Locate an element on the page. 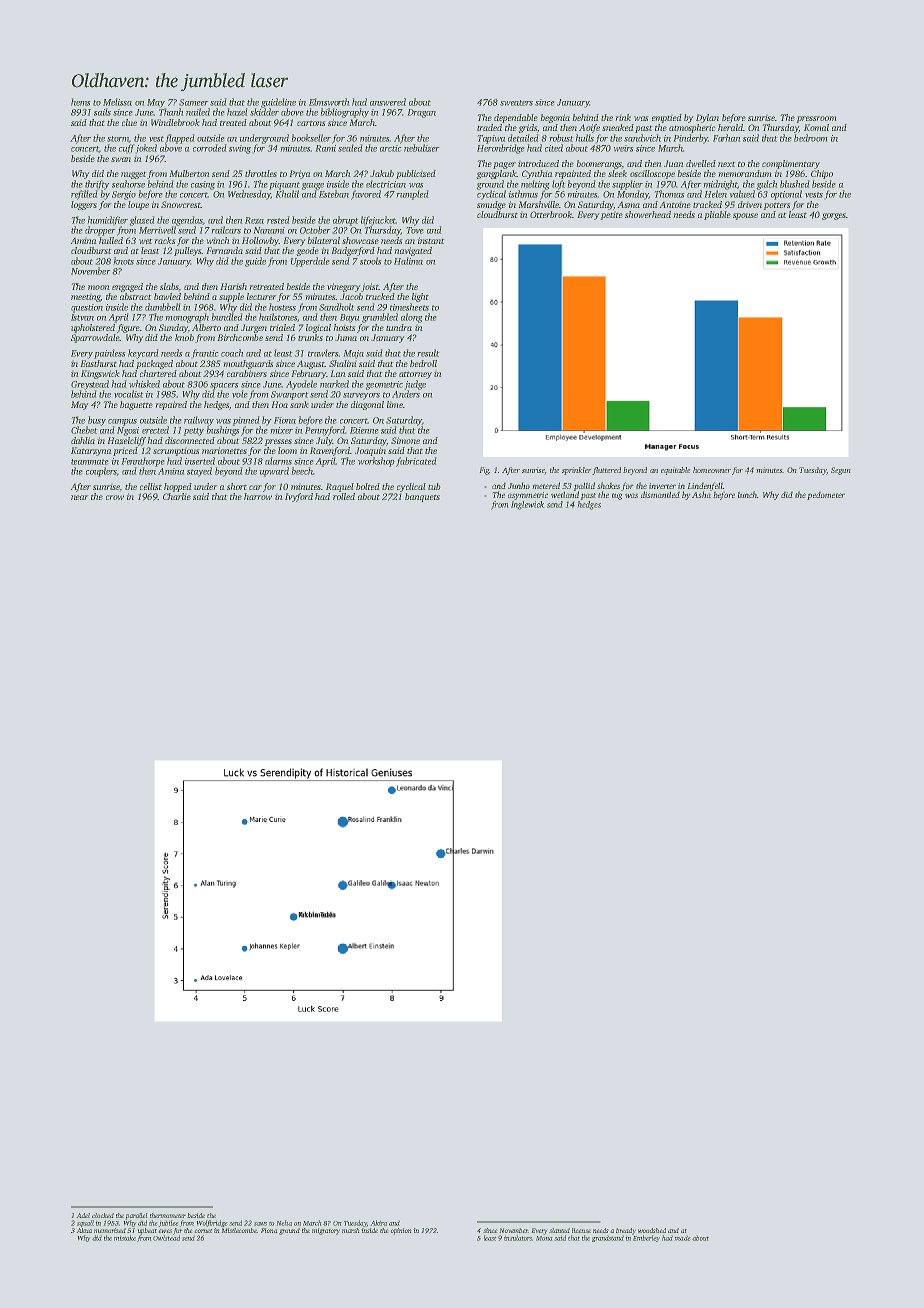  Neha is located at coordinates (284, 1223).
